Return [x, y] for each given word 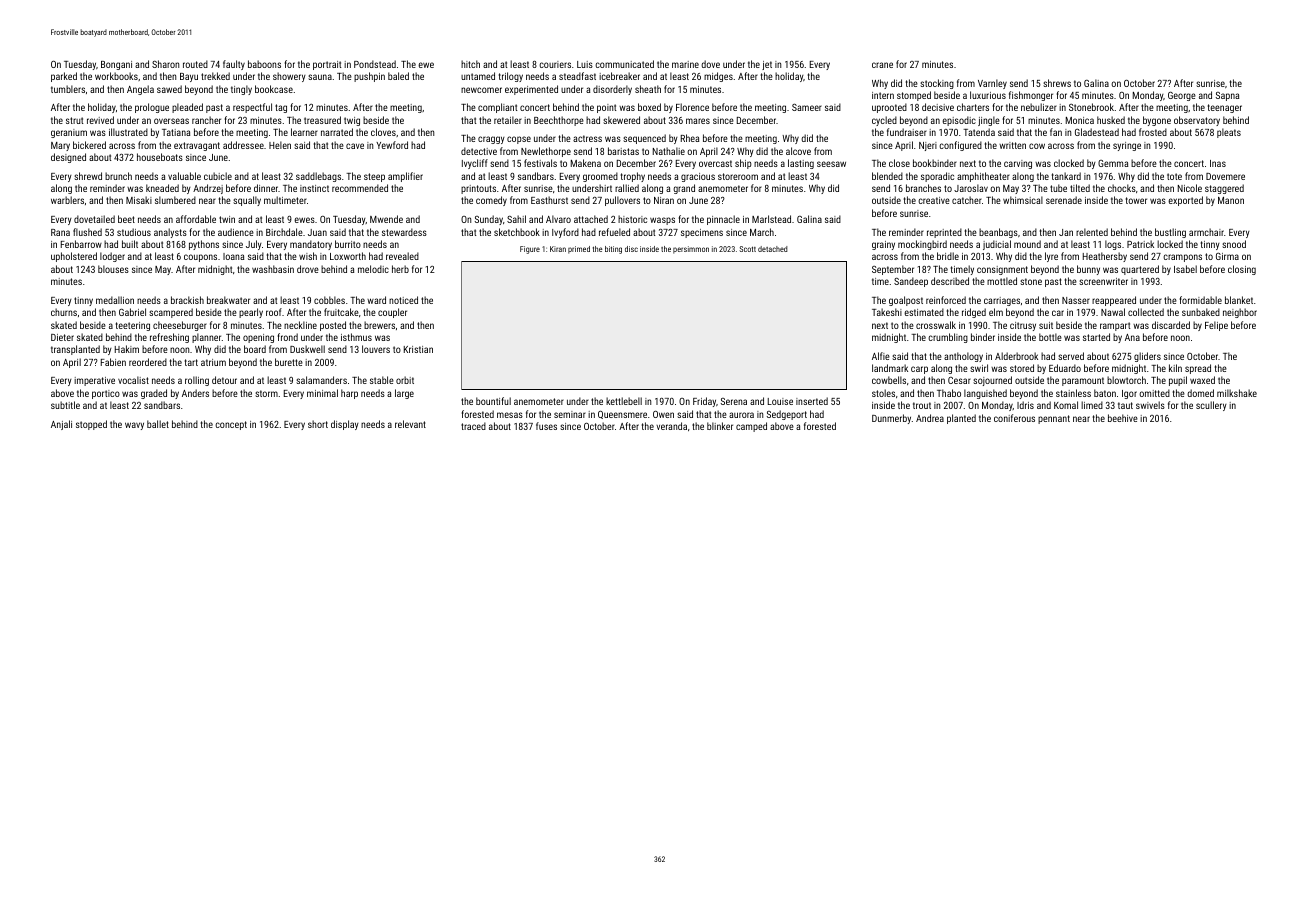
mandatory [311, 245]
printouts [478, 189]
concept [231, 425]
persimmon [691, 250]
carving [1018, 164]
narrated [337, 132]
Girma [1227, 256]
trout [922, 405]
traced [473, 426]
